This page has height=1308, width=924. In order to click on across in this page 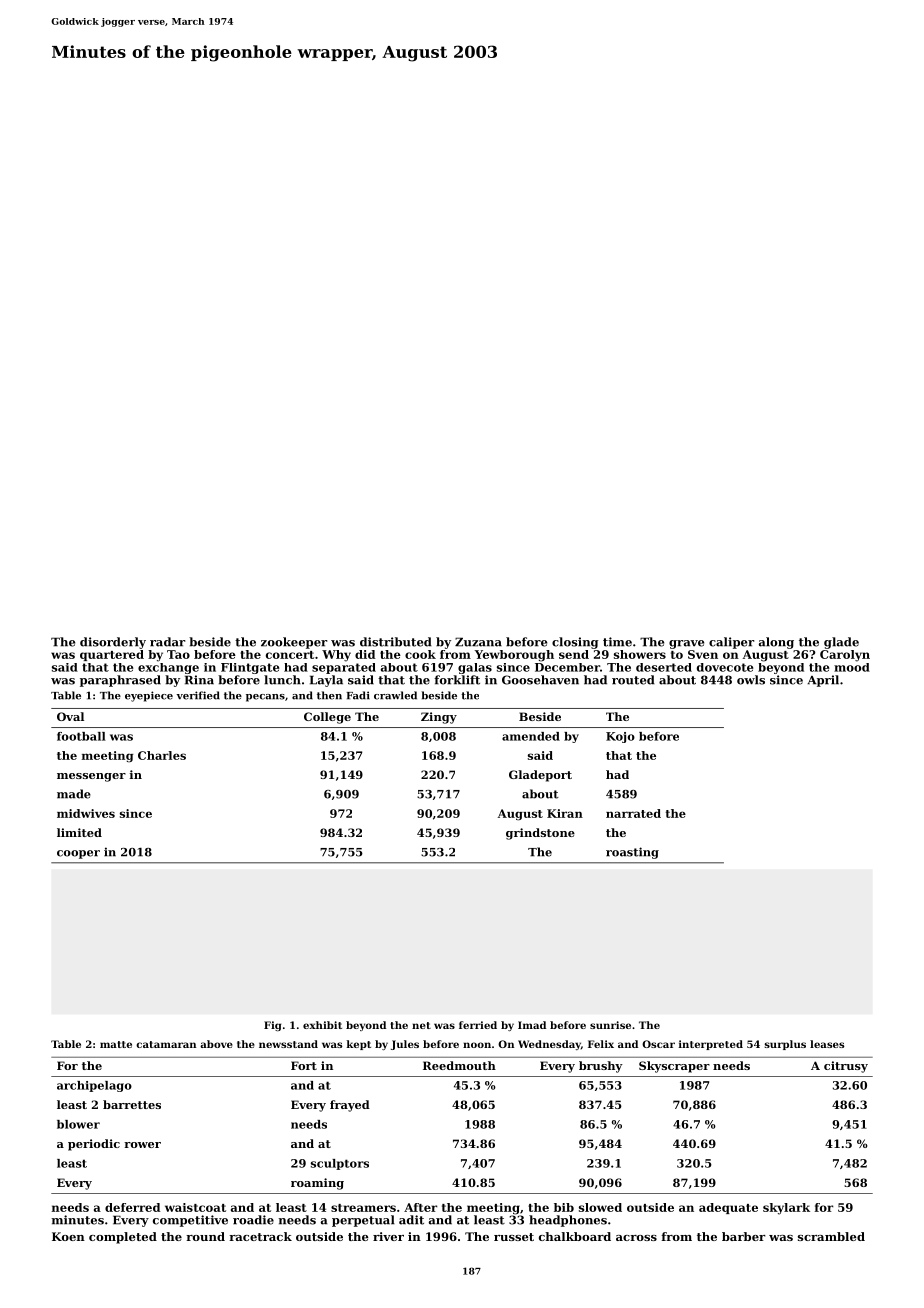, I will do `click(636, 1238)`.
